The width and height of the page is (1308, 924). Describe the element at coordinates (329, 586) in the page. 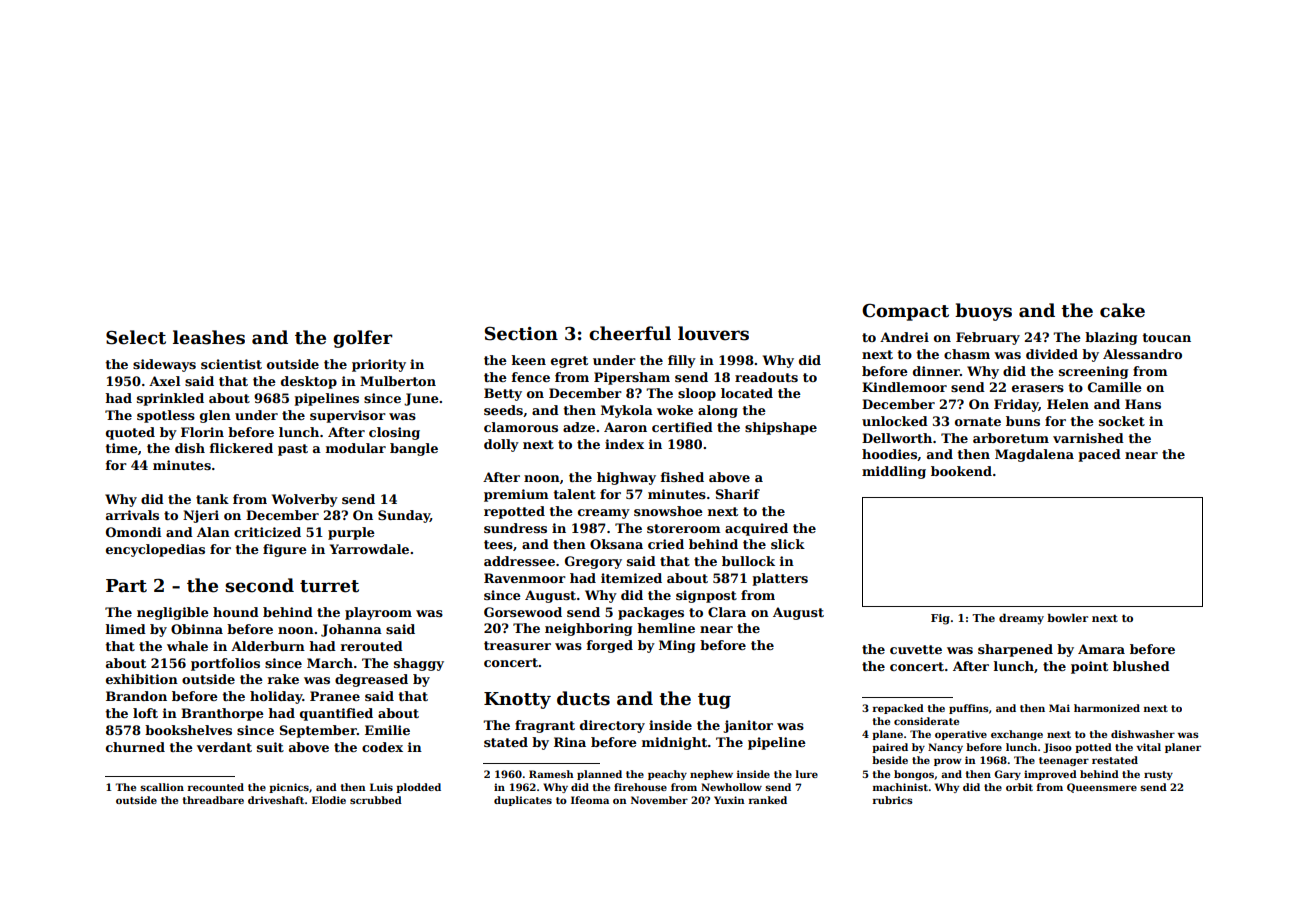

I see `turret` at that location.
